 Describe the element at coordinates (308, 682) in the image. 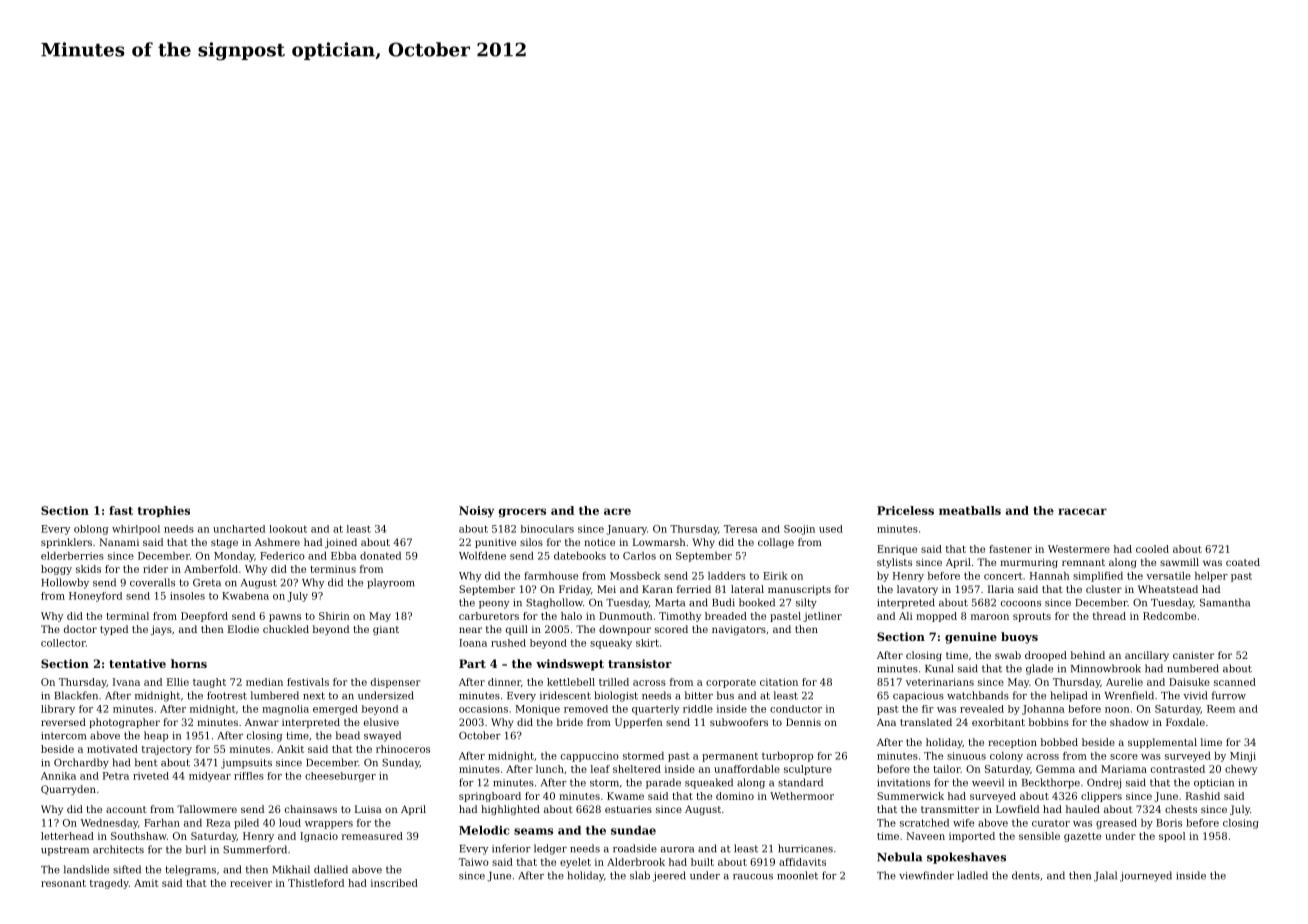

I see `festivals` at that location.
